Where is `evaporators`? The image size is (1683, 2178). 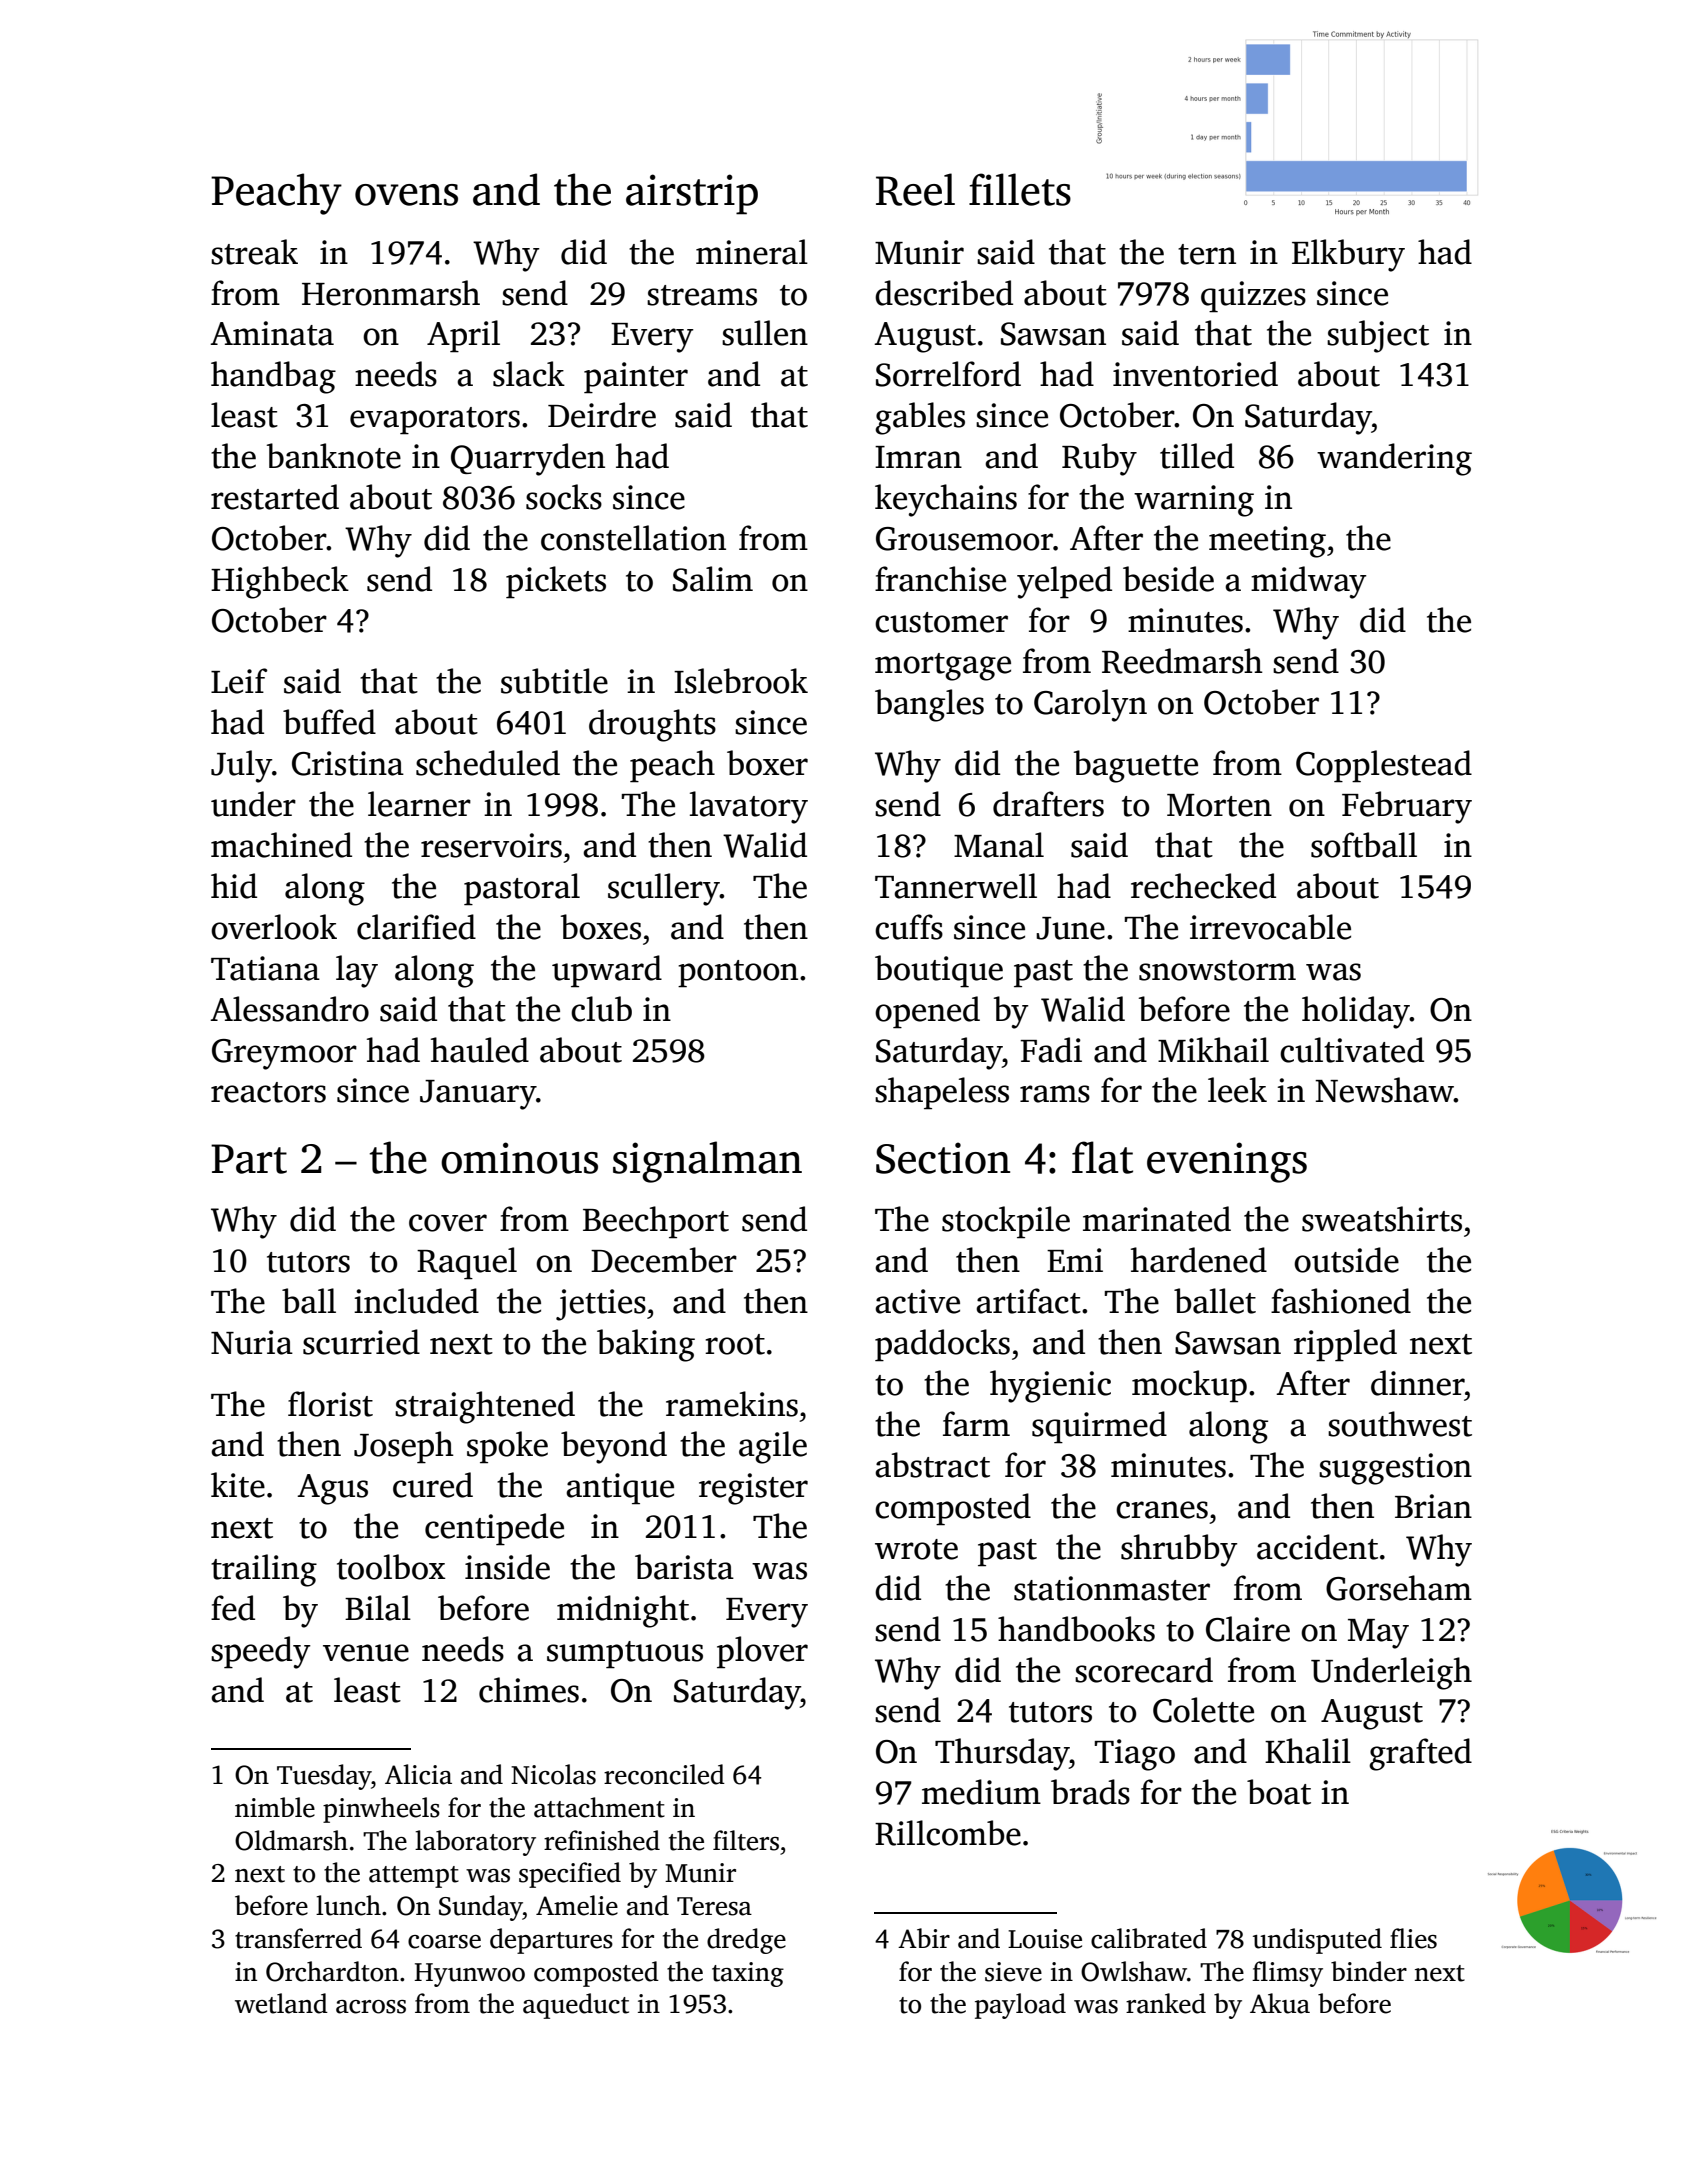
evaporators is located at coordinates (435, 421).
